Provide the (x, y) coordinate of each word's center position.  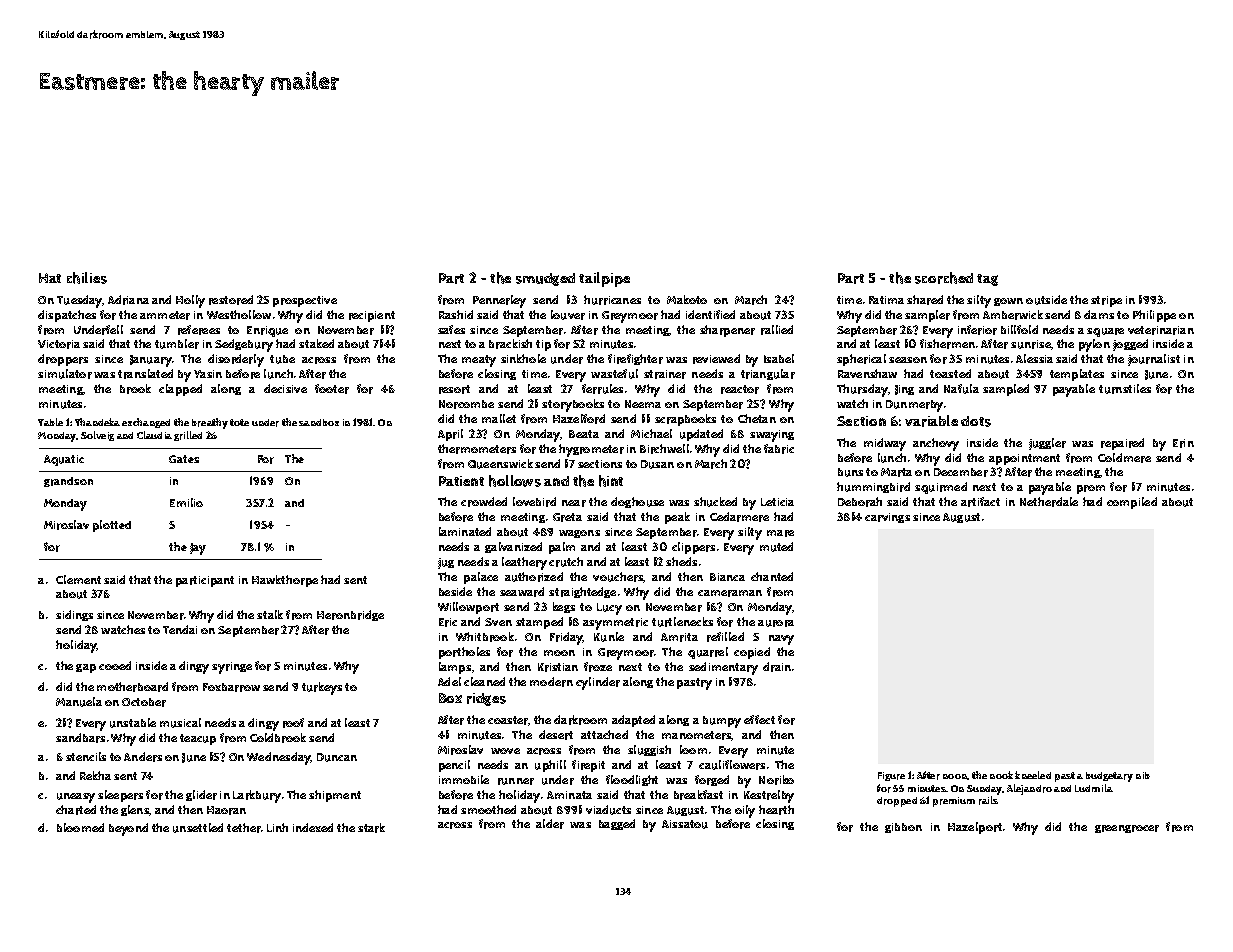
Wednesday (279, 758)
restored (231, 300)
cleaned (484, 681)
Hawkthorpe (285, 581)
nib (1143, 775)
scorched (944, 278)
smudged (545, 279)
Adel (449, 681)
